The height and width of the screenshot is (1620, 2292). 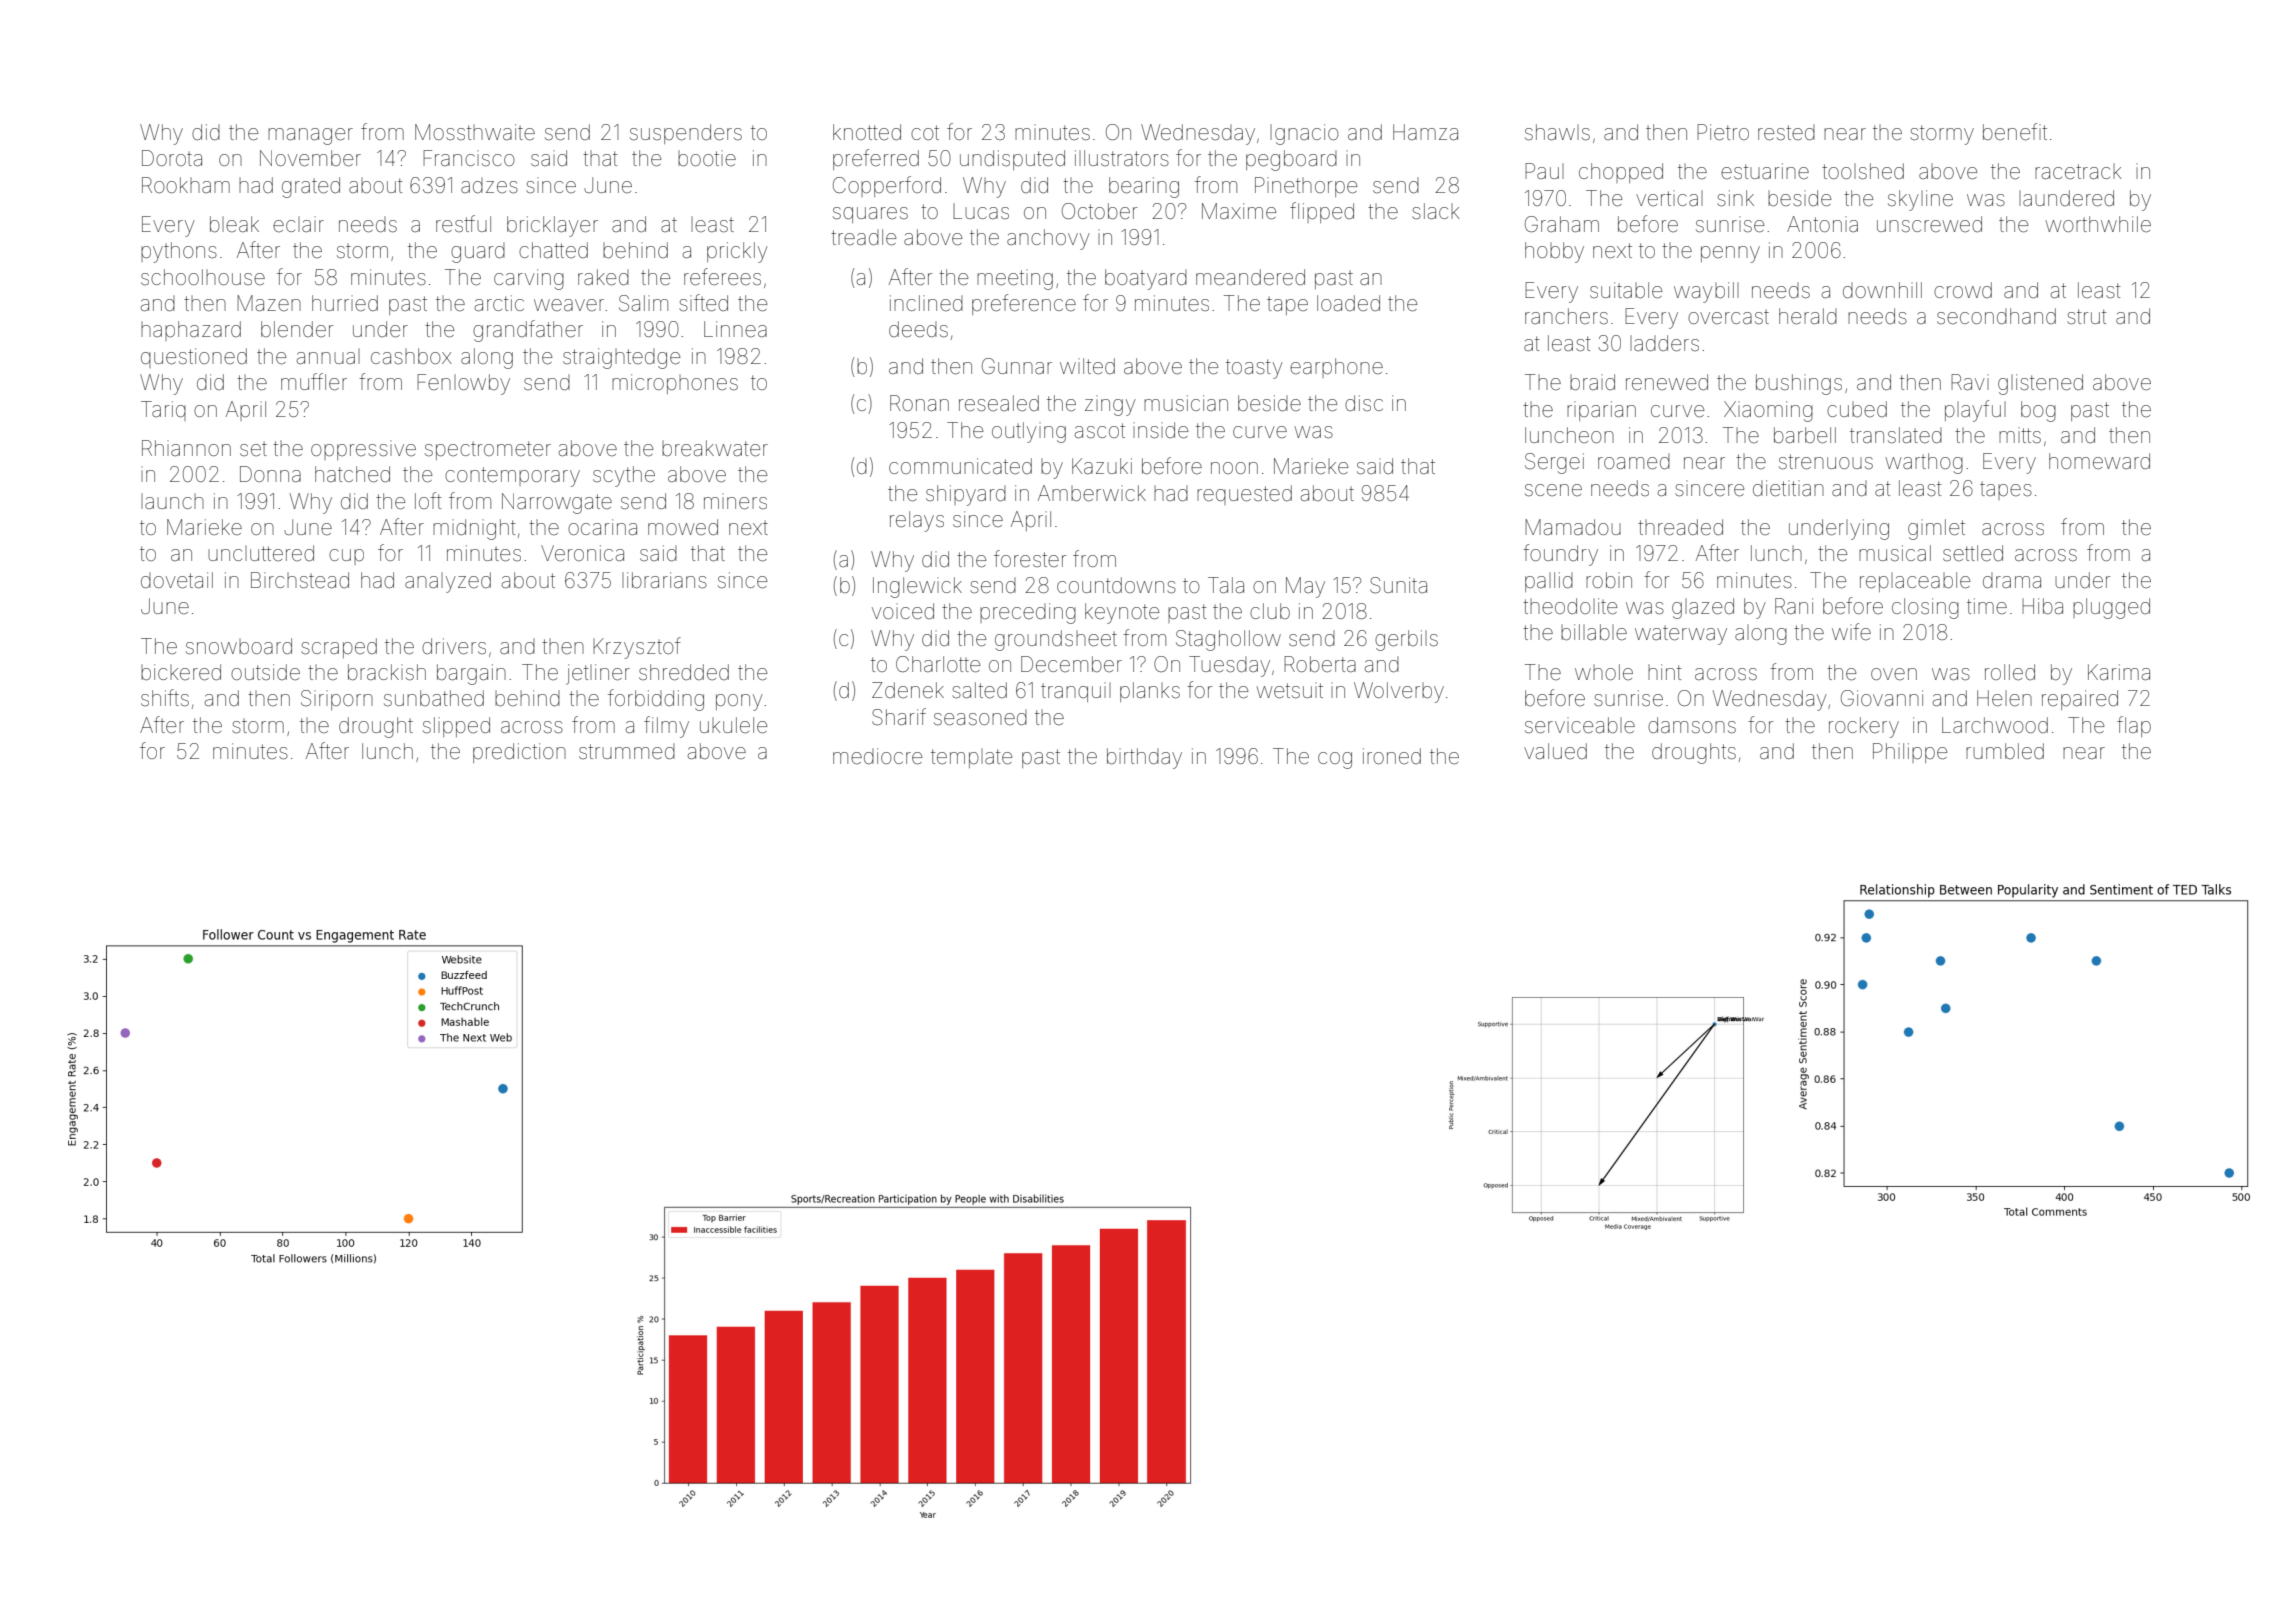 I want to click on herald, so click(x=1808, y=316).
